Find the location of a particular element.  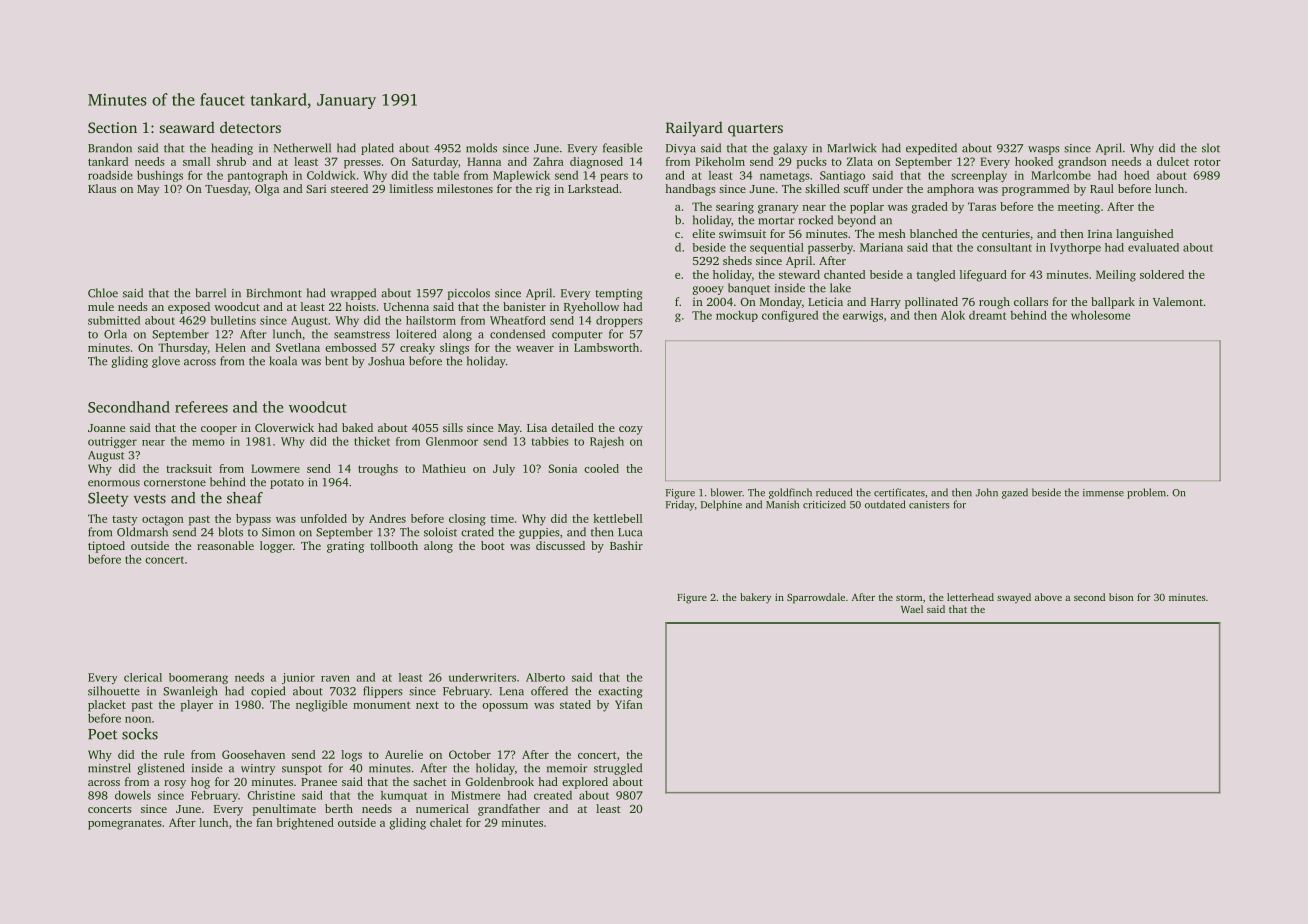

Wael is located at coordinates (912, 609).
